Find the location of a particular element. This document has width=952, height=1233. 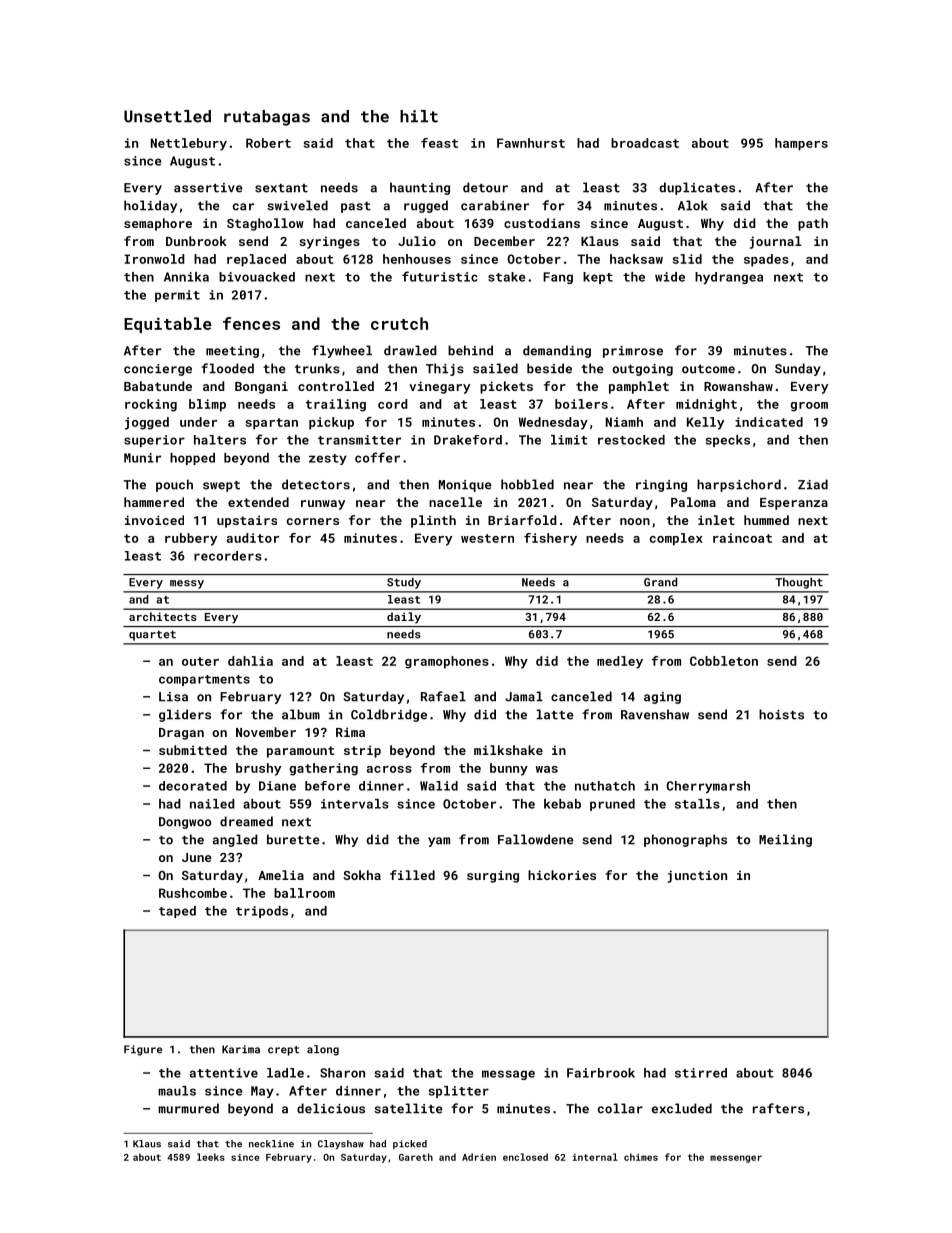

rutabagas is located at coordinates (267, 118).
